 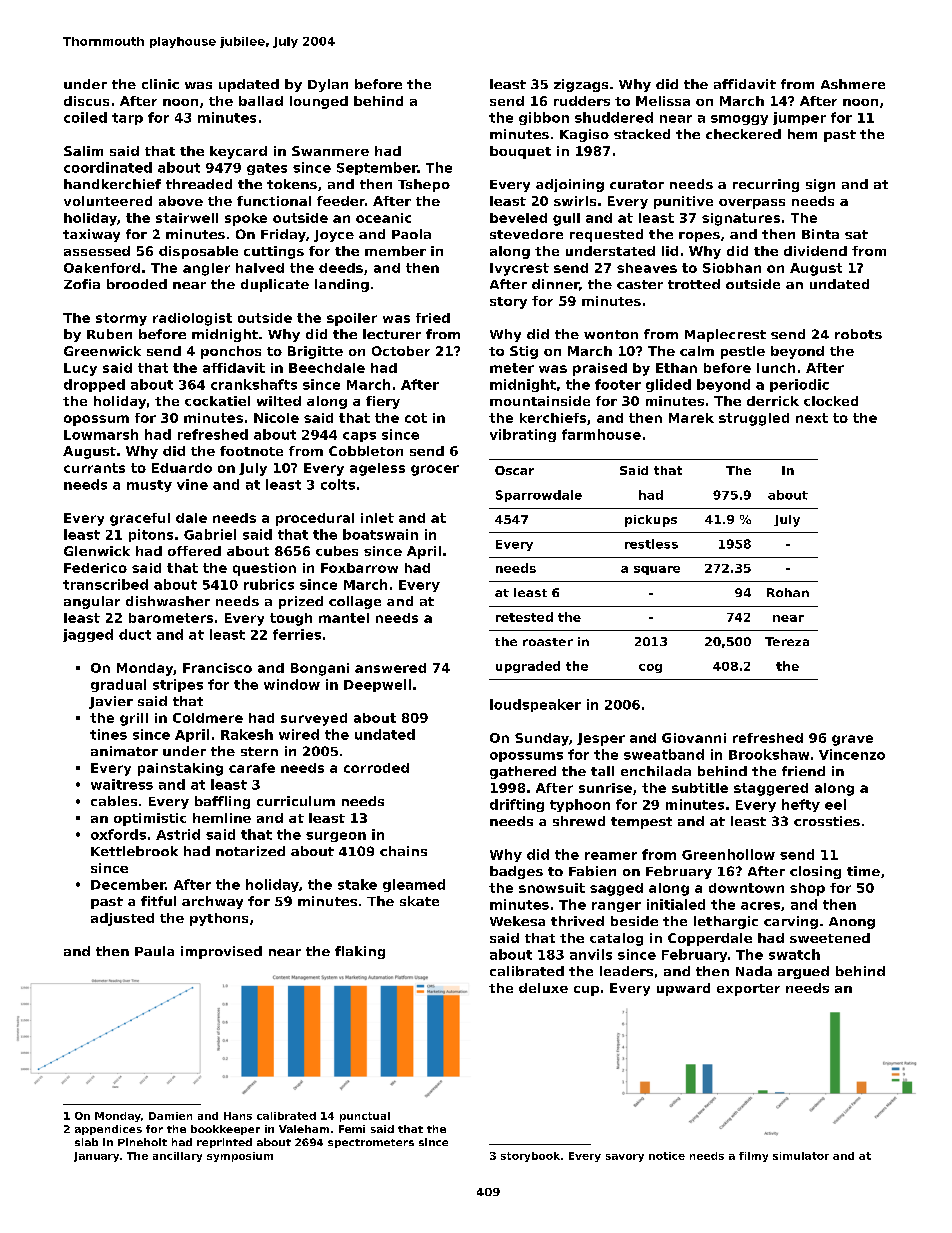 I want to click on Paula, so click(x=154, y=951).
